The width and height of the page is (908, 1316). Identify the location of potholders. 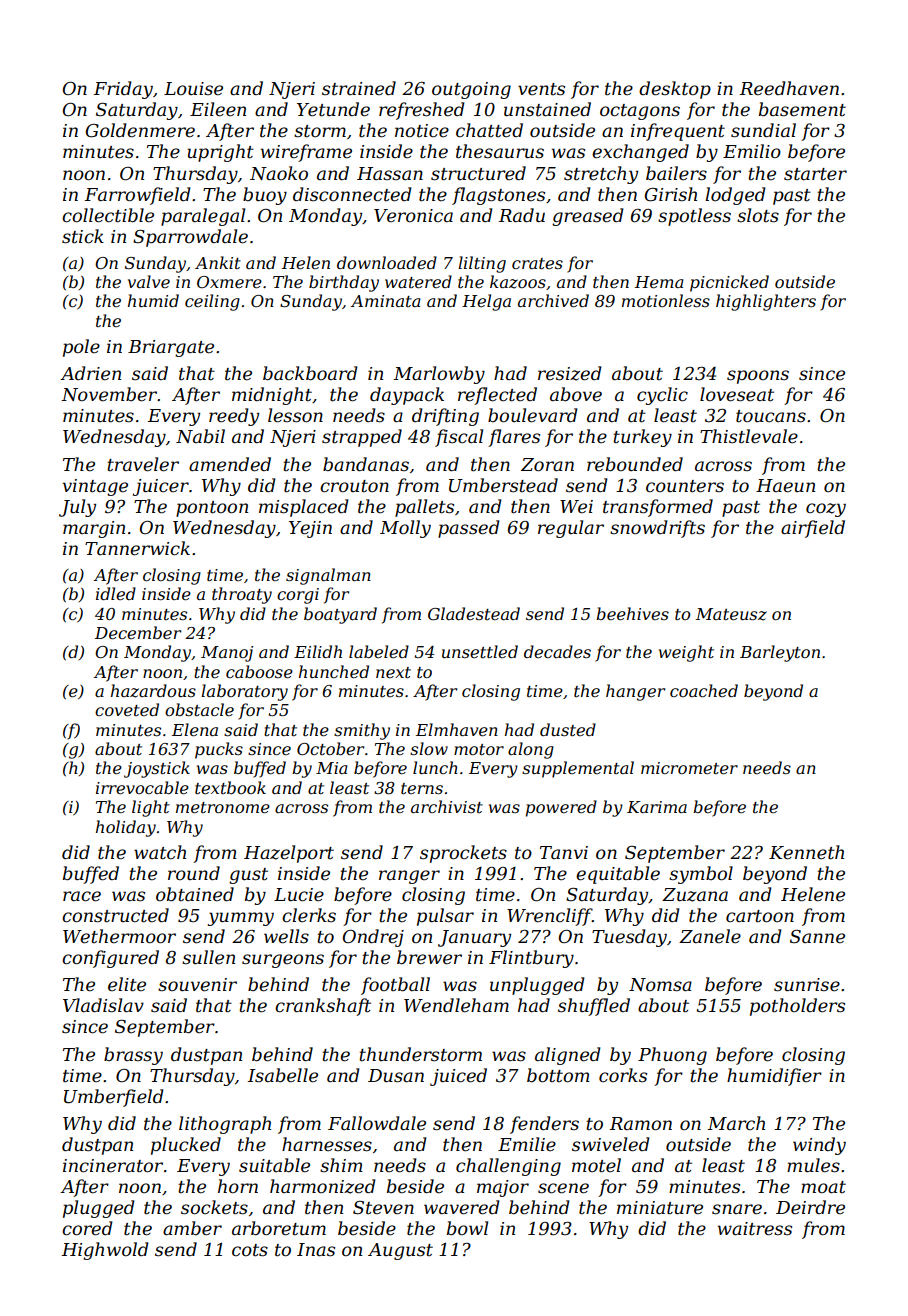
(797, 1007).
